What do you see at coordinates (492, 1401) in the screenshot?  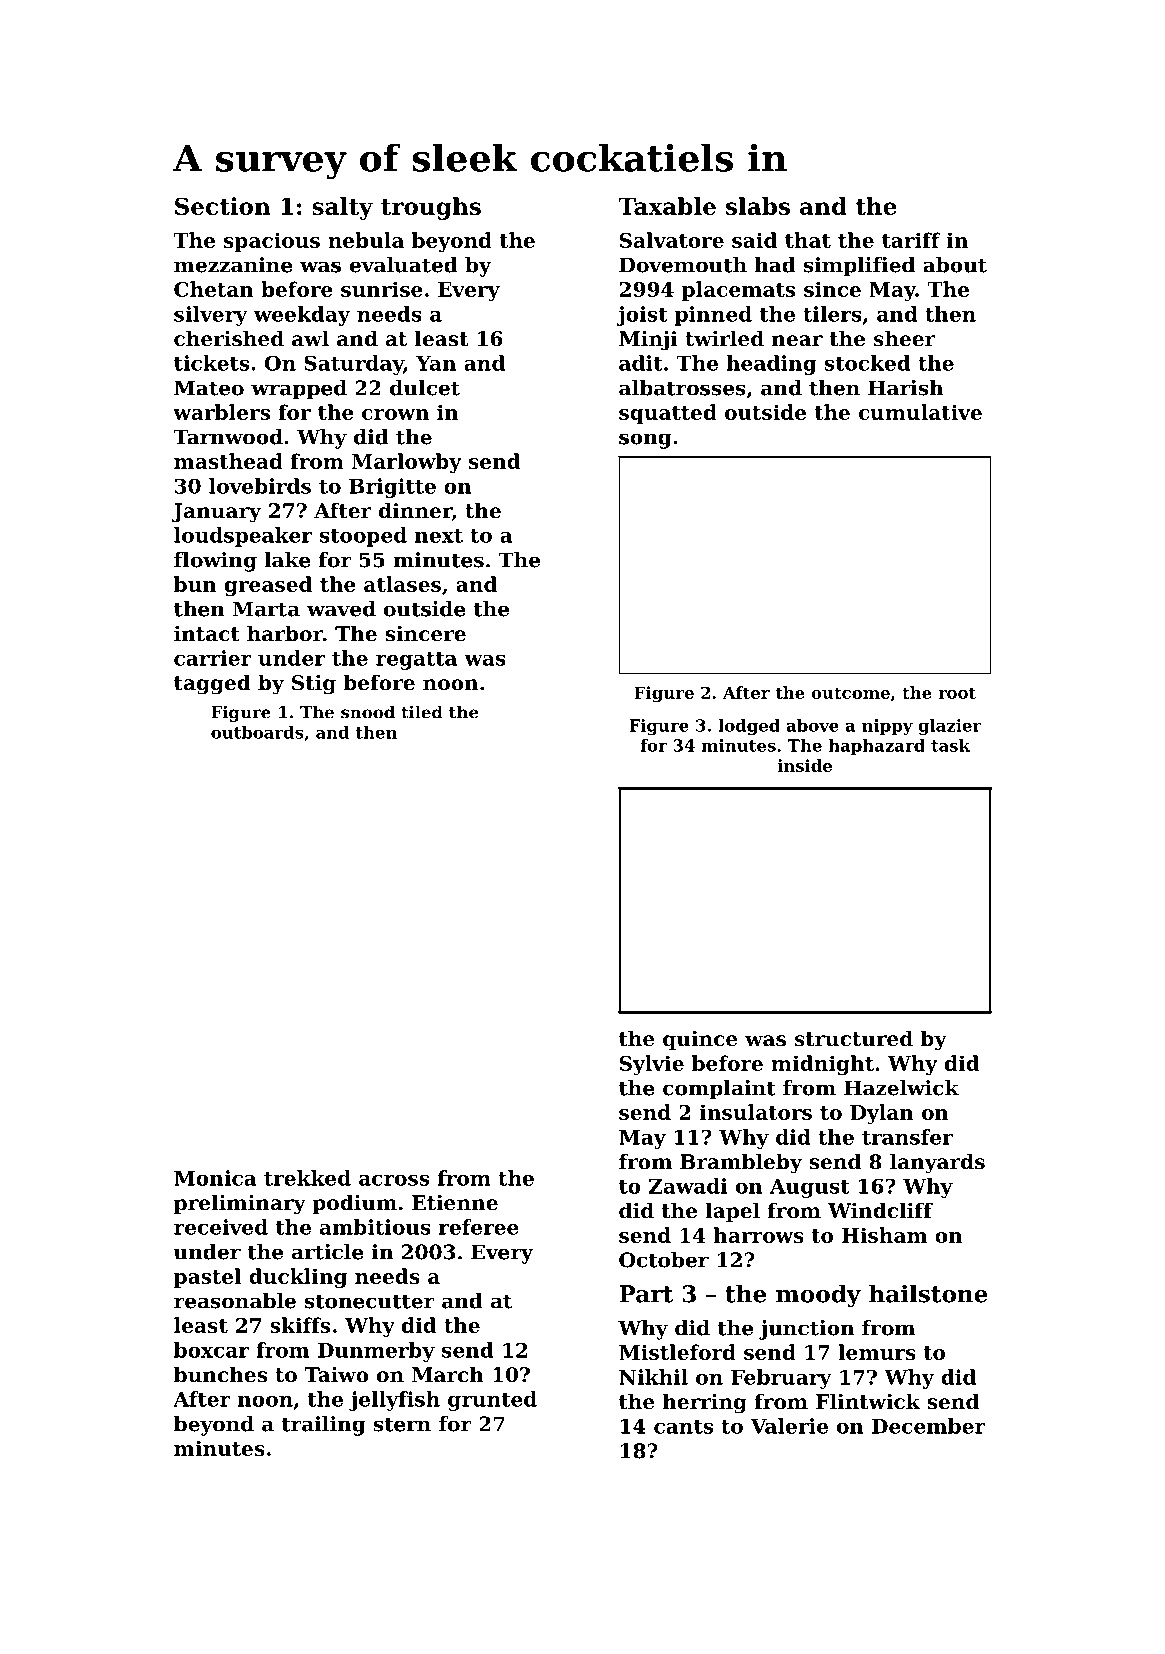 I see `grunted` at bounding box center [492, 1401].
